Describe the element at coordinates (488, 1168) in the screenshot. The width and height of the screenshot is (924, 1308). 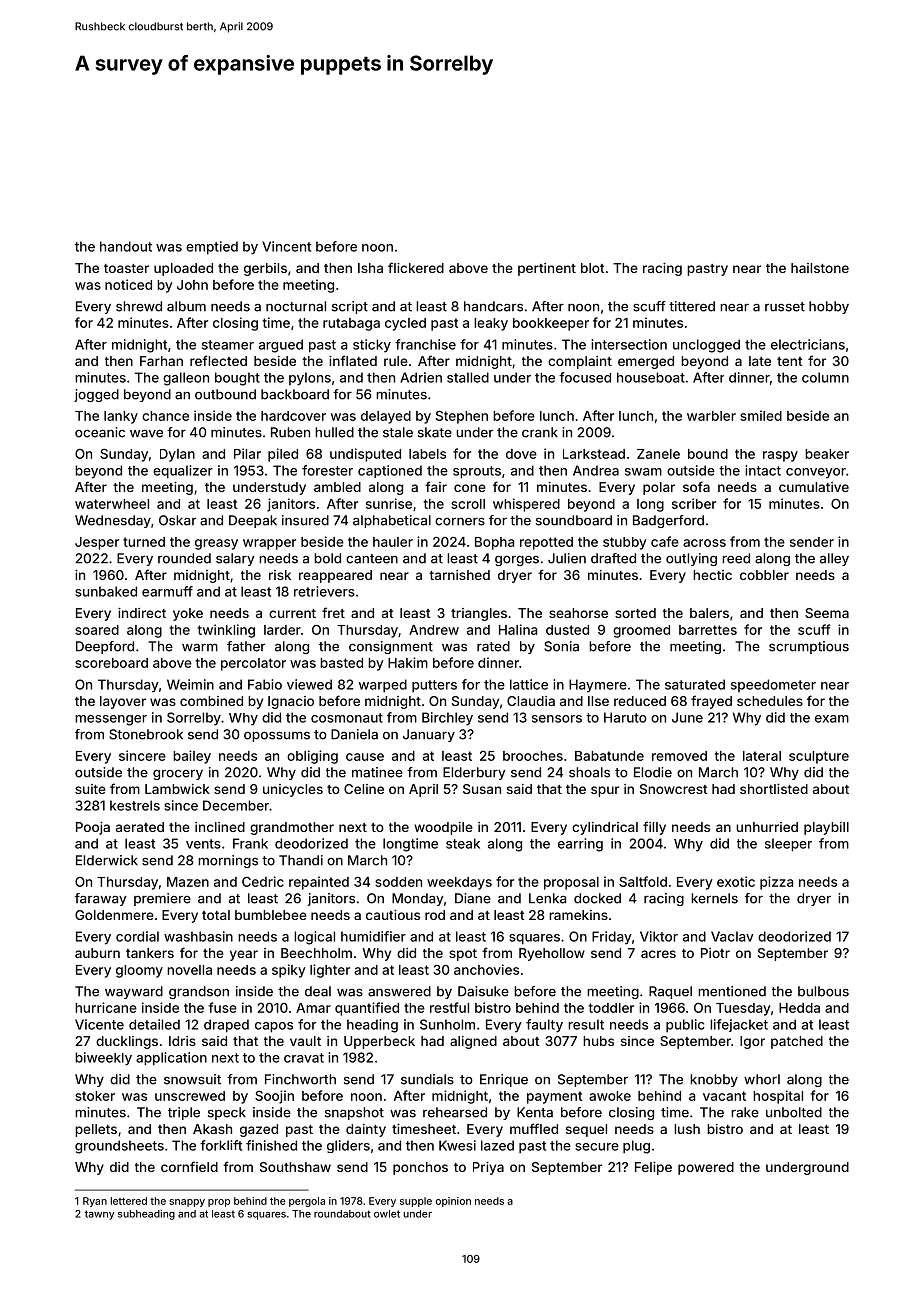
I see `Priya` at that location.
